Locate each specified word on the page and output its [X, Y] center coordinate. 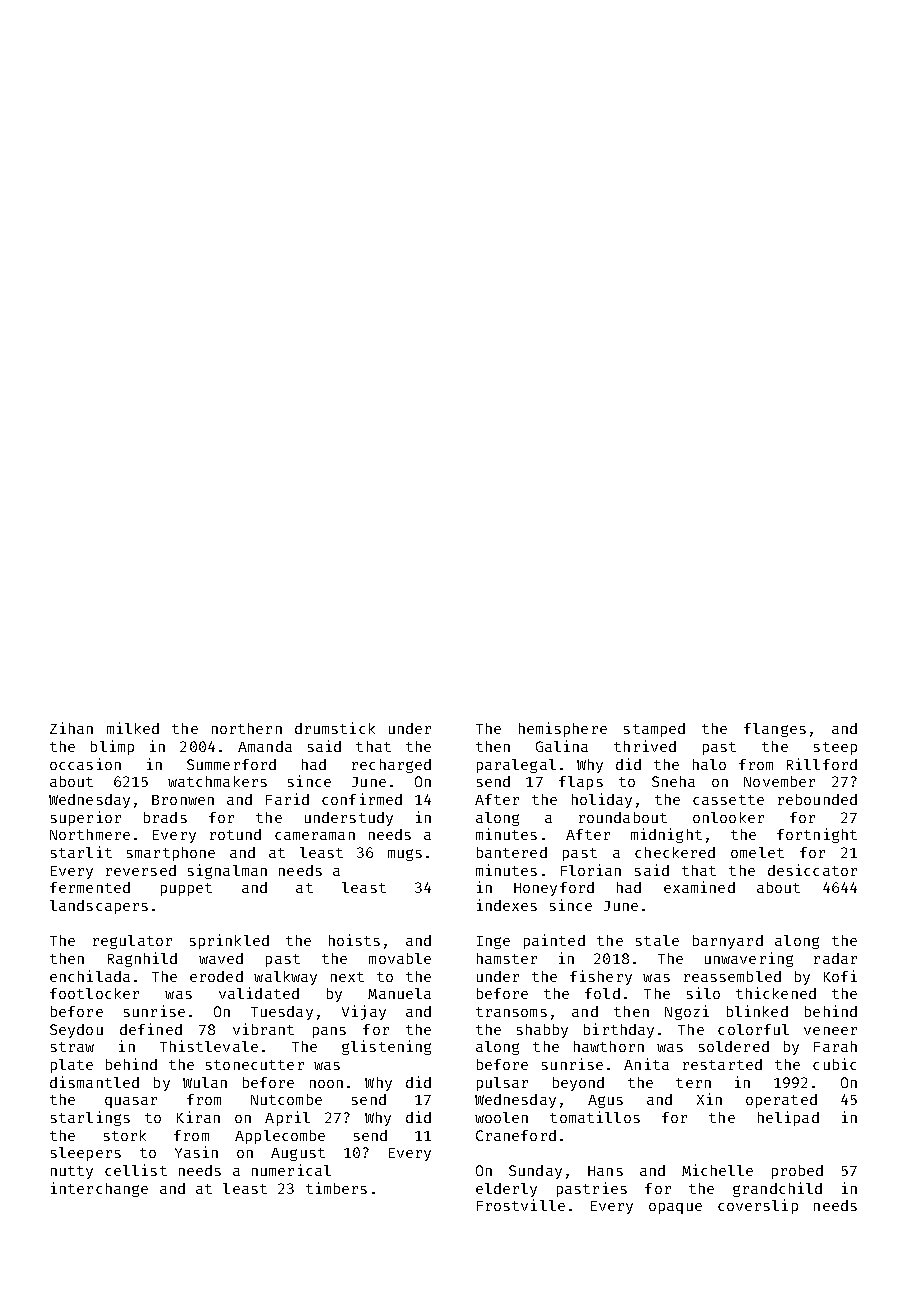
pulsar [502, 1084]
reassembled [732, 976]
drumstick [335, 728]
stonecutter [255, 1065]
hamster [507, 958]
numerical [291, 1170]
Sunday [535, 1172]
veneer [830, 1031]
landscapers [99, 907]
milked [133, 728]
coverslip [758, 1206]
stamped [654, 730]
